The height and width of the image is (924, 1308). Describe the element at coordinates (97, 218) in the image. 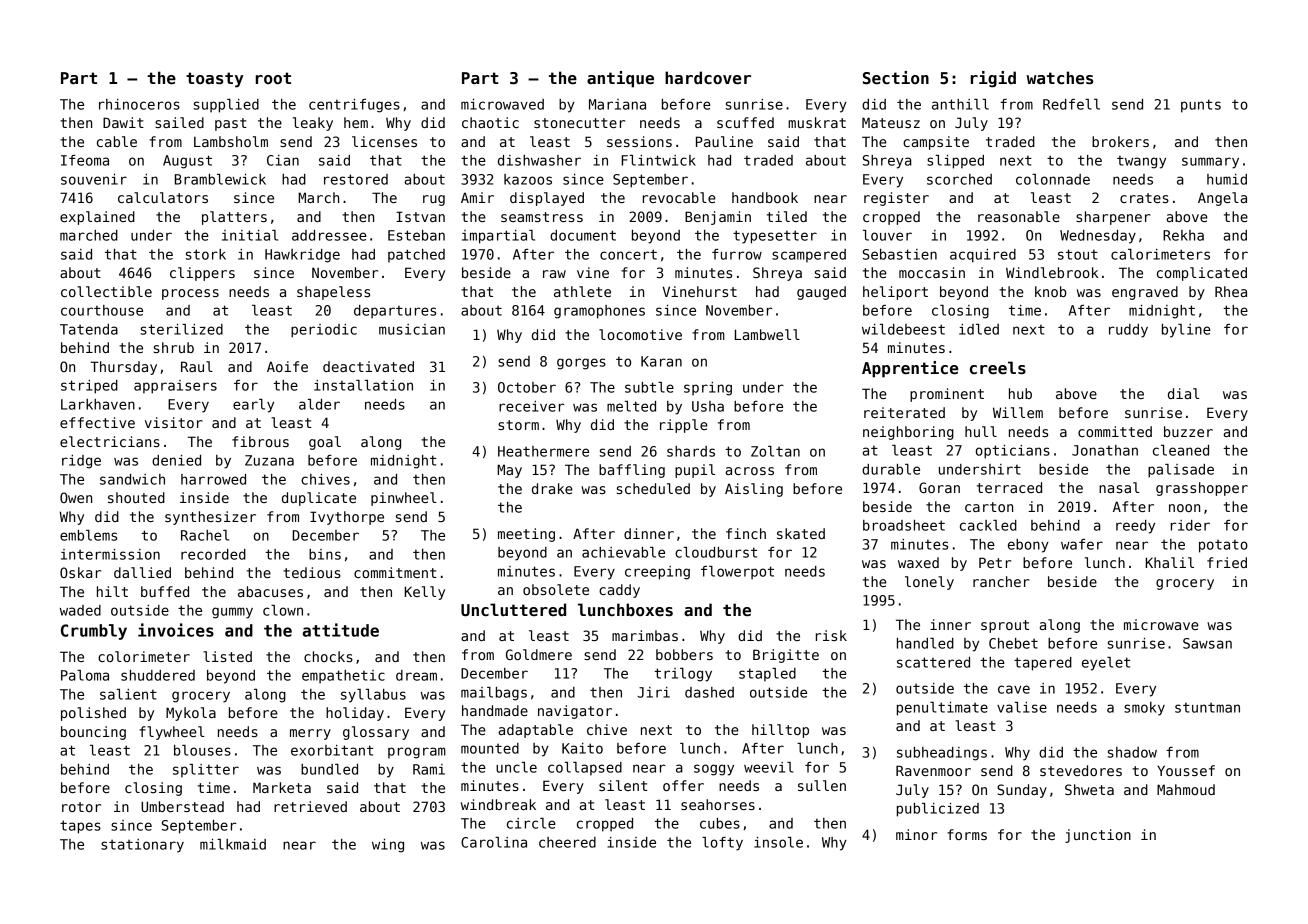

I see `explained` at that location.
